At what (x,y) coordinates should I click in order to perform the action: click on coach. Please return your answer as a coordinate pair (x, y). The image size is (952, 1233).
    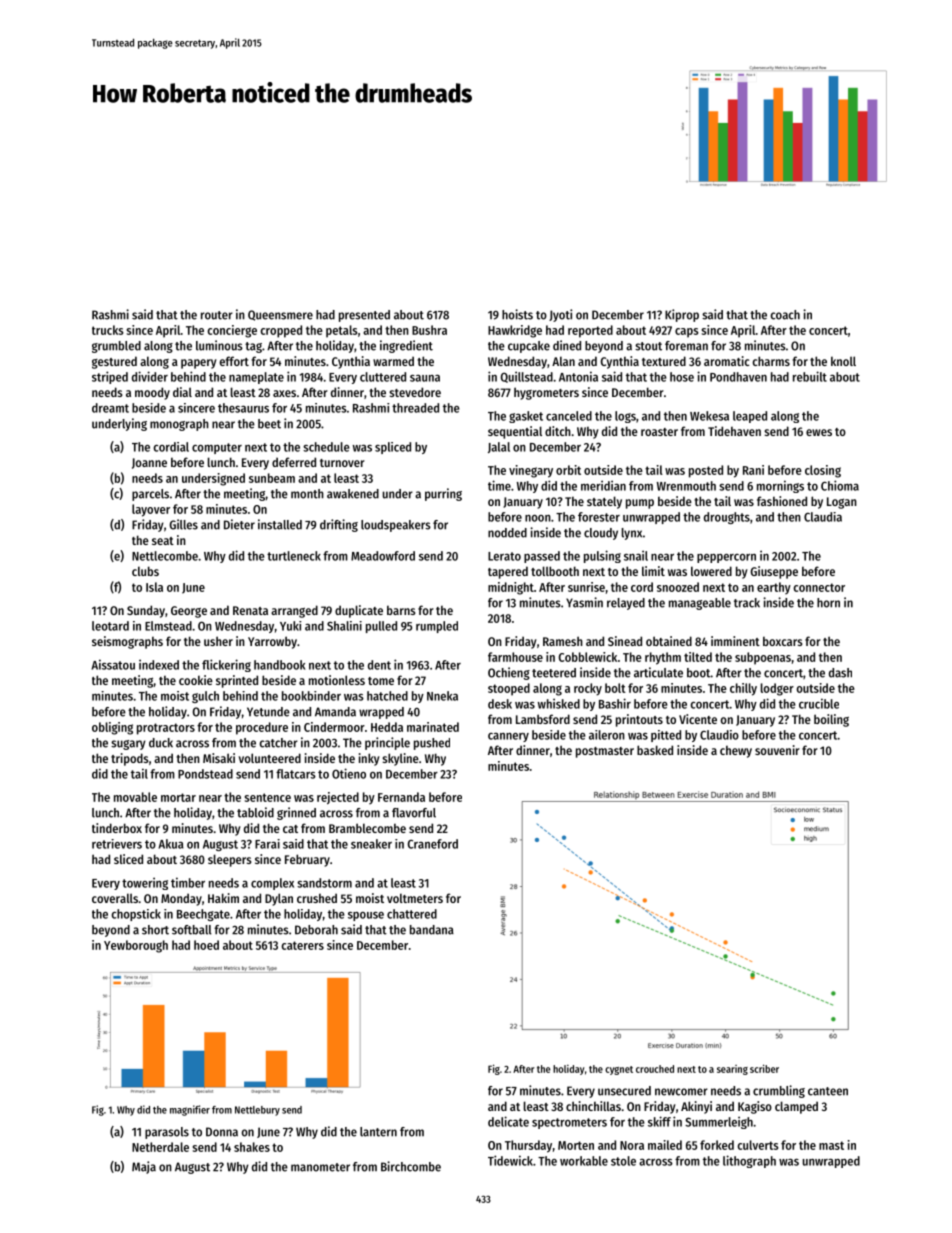
    Looking at the image, I should click on (785, 315).
